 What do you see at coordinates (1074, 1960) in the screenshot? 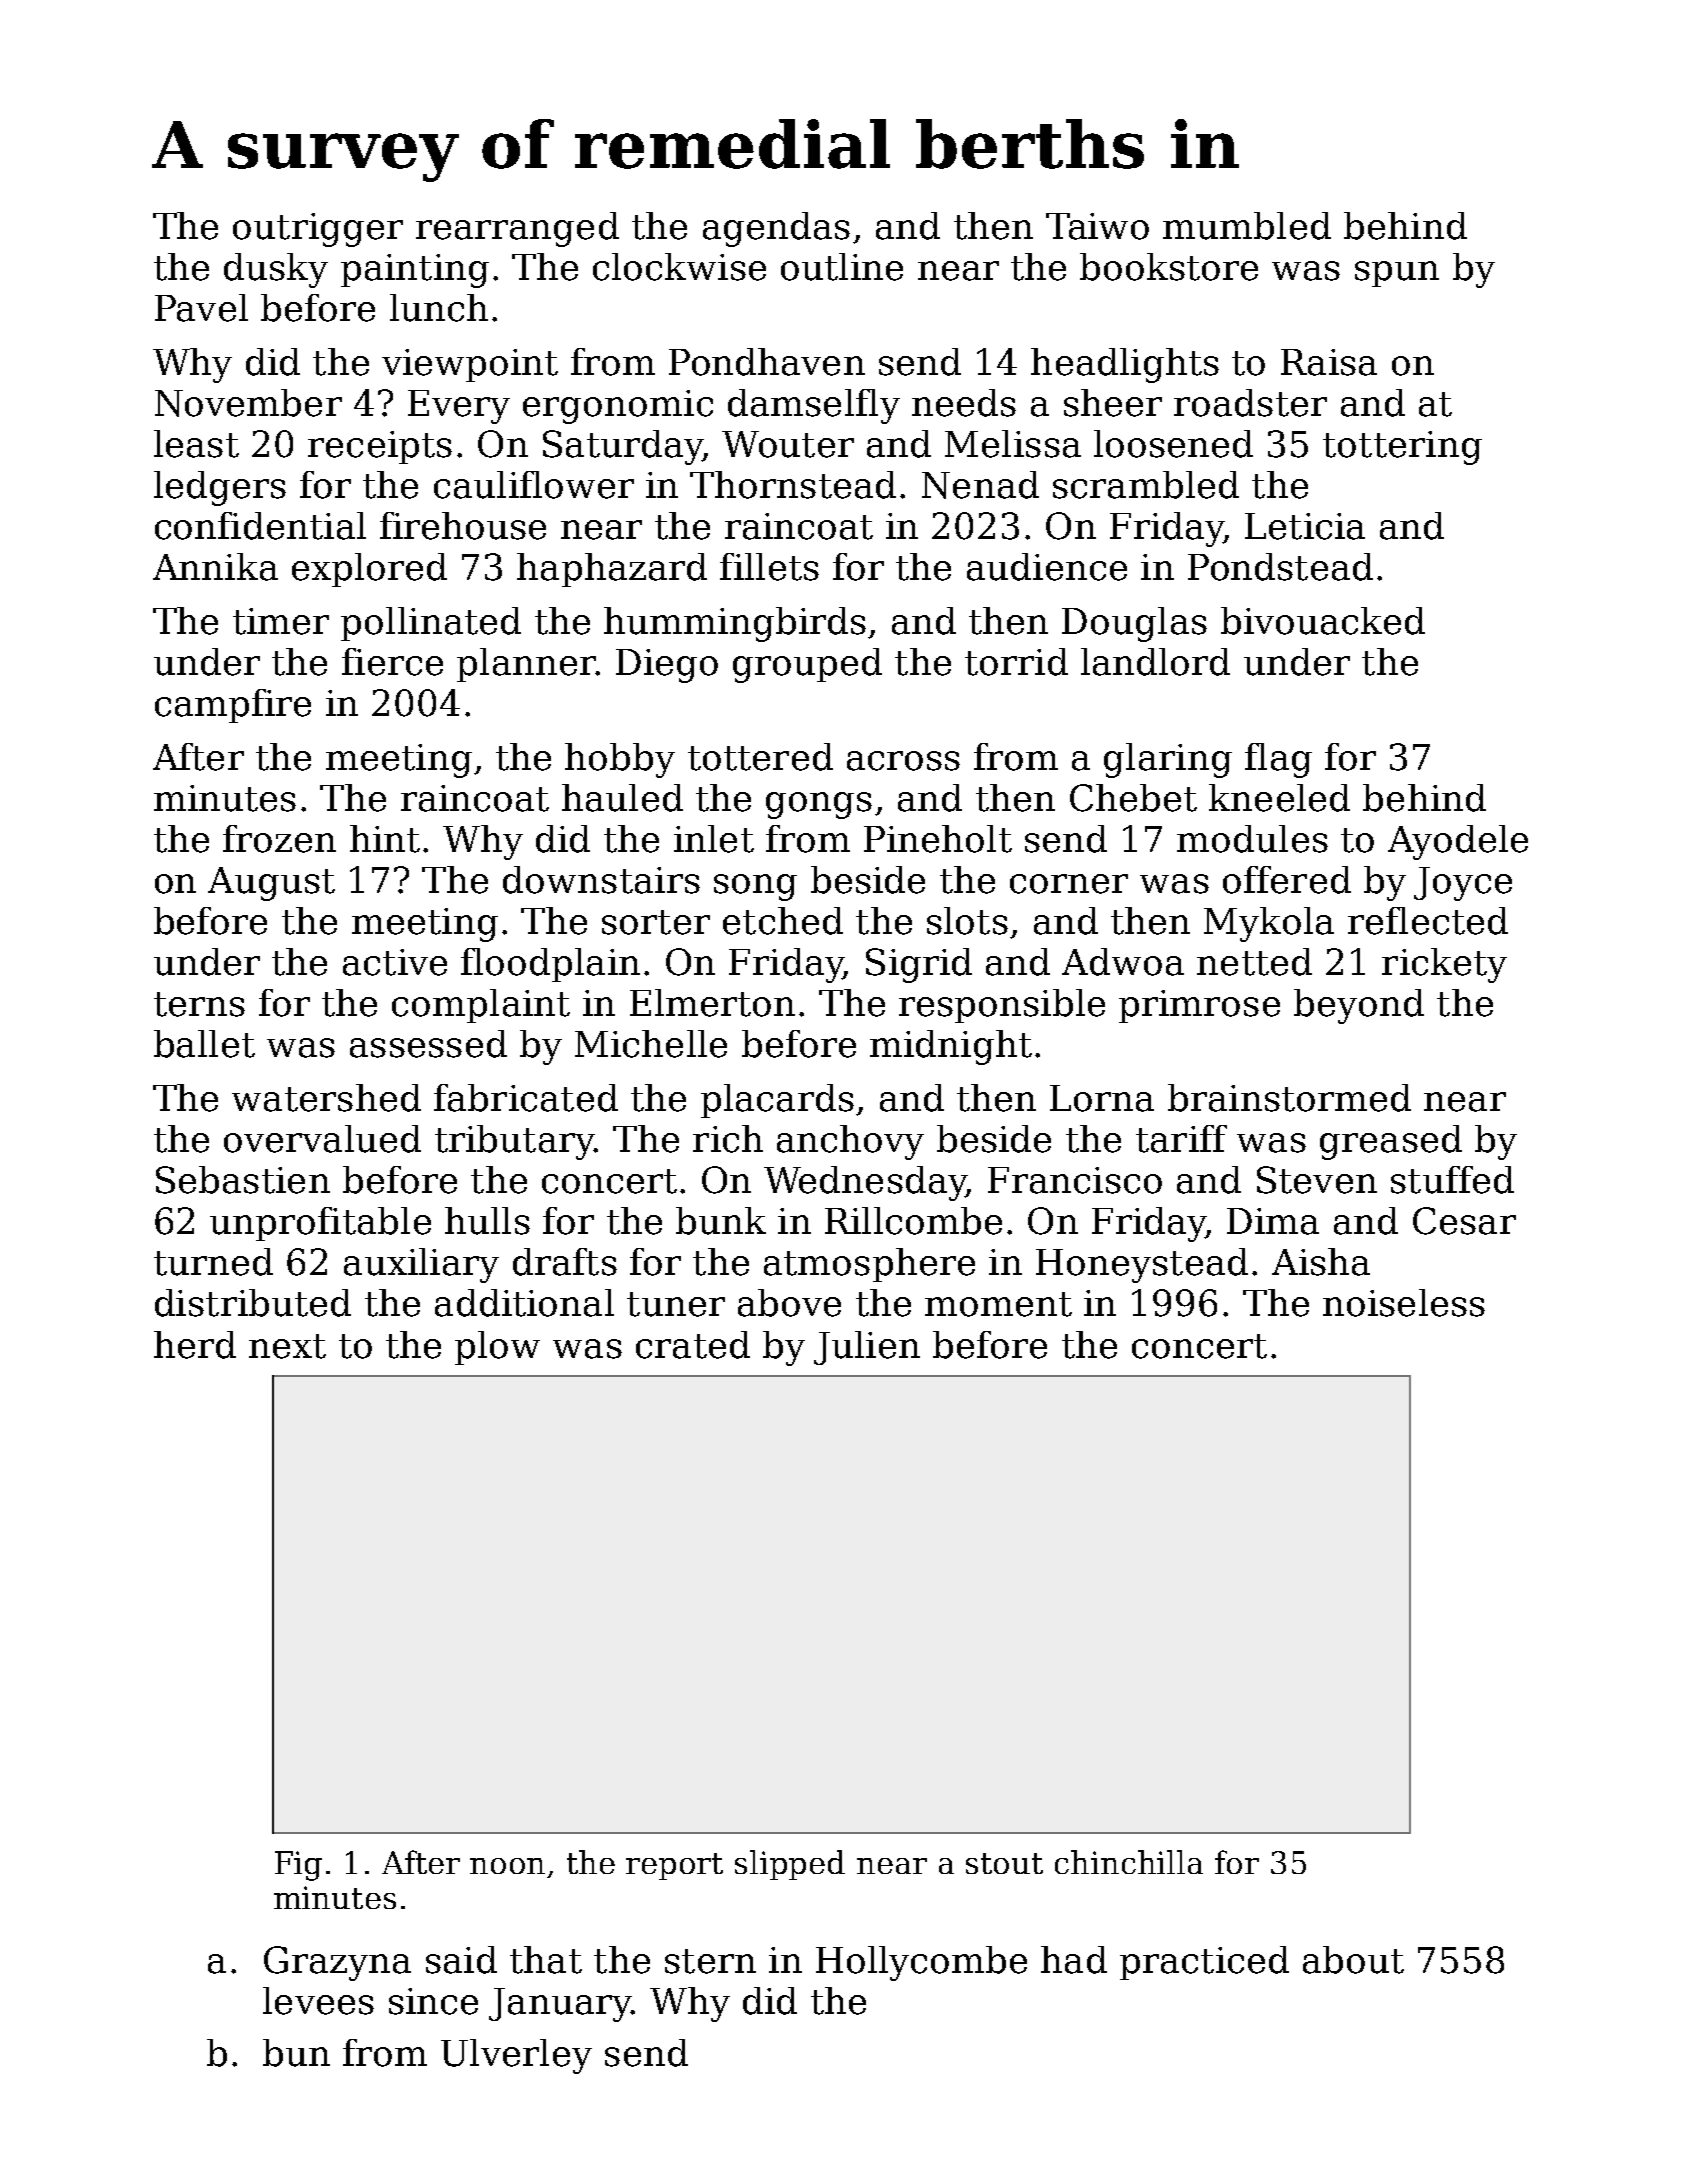
I see `had` at bounding box center [1074, 1960].
